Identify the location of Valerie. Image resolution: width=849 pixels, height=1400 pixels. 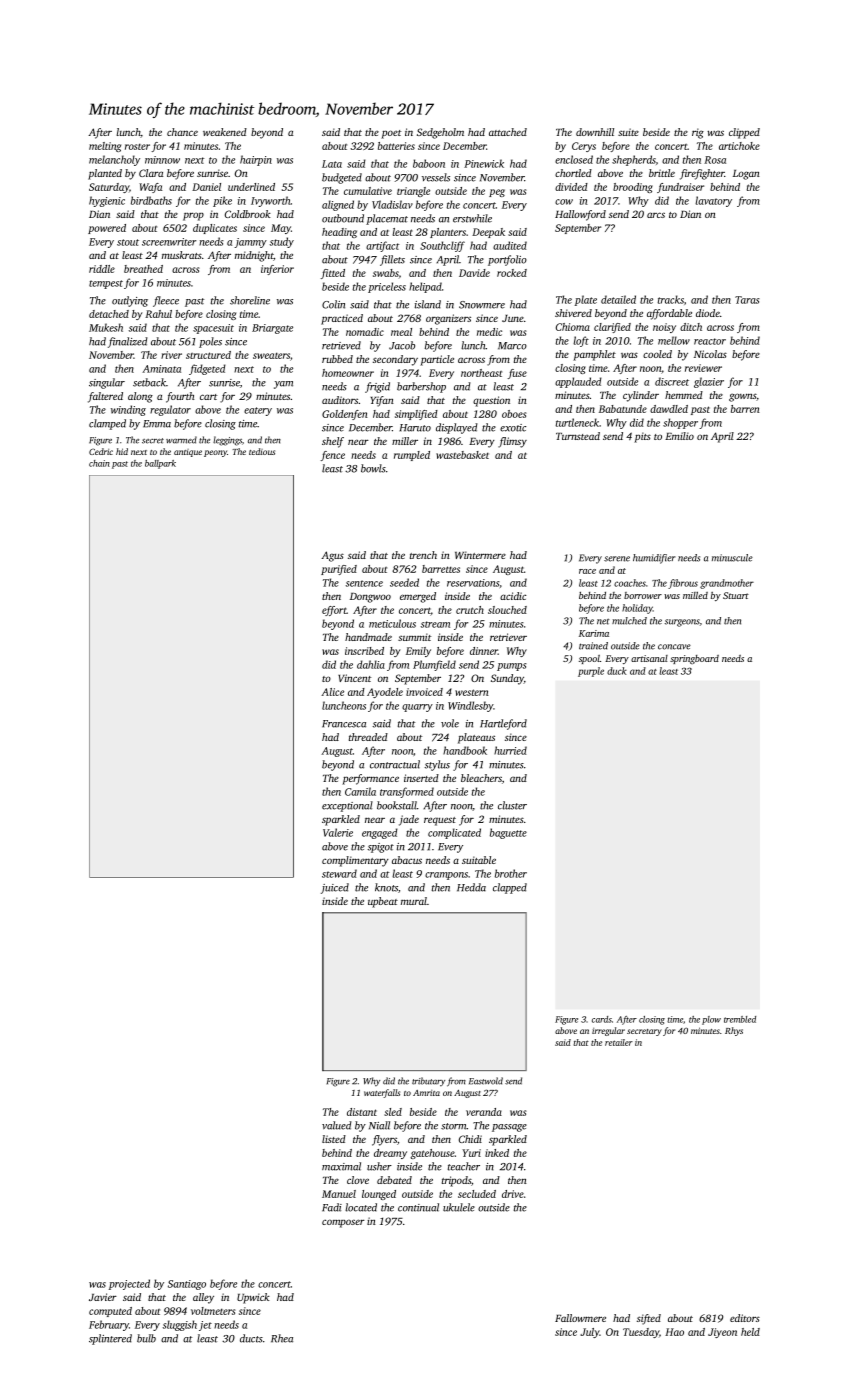
(338, 832).
